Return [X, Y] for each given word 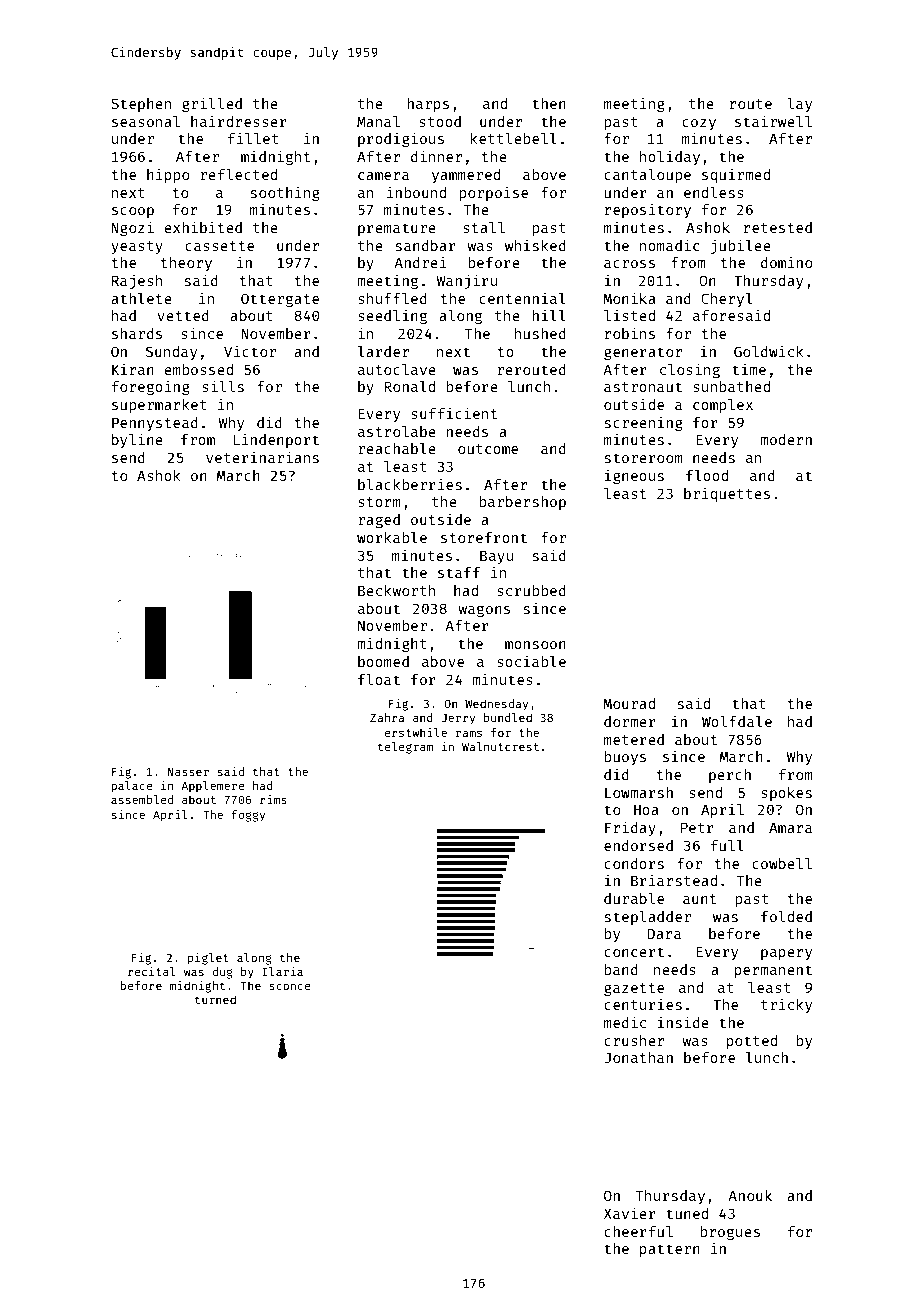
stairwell [773, 121]
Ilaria [282, 971]
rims [273, 799]
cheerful [638, 1231]
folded [786, 916]
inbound [416, 192]
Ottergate [280, 300]
